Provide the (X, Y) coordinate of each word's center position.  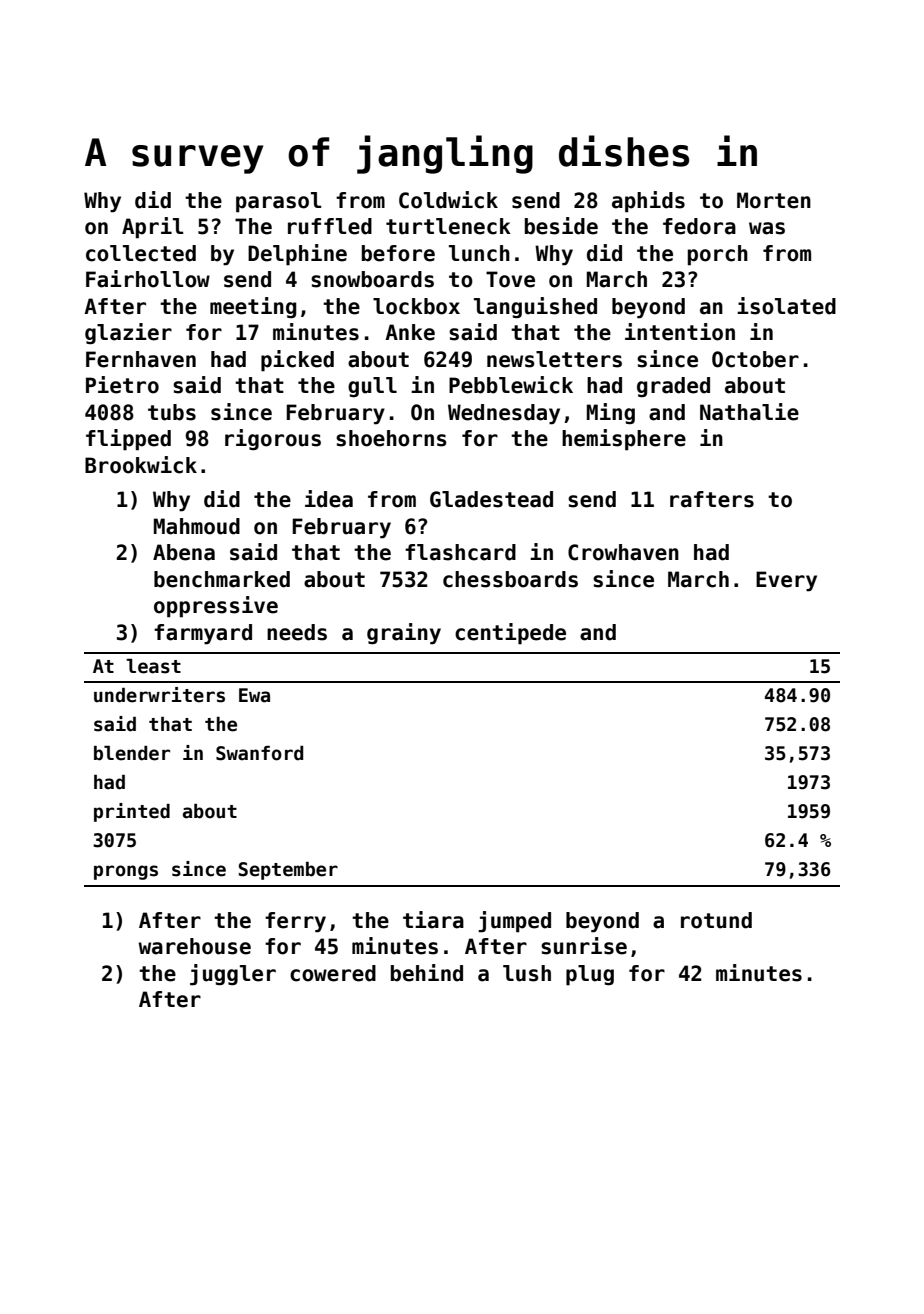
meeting (253, 307)
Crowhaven (623, 552)
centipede (510, 634)
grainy (404, 634)
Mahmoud (197, 526)
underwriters (159, 695)
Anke (410, 332)
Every (786, 581)
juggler (233, 975)
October (755, 359)
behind (427, 973)
